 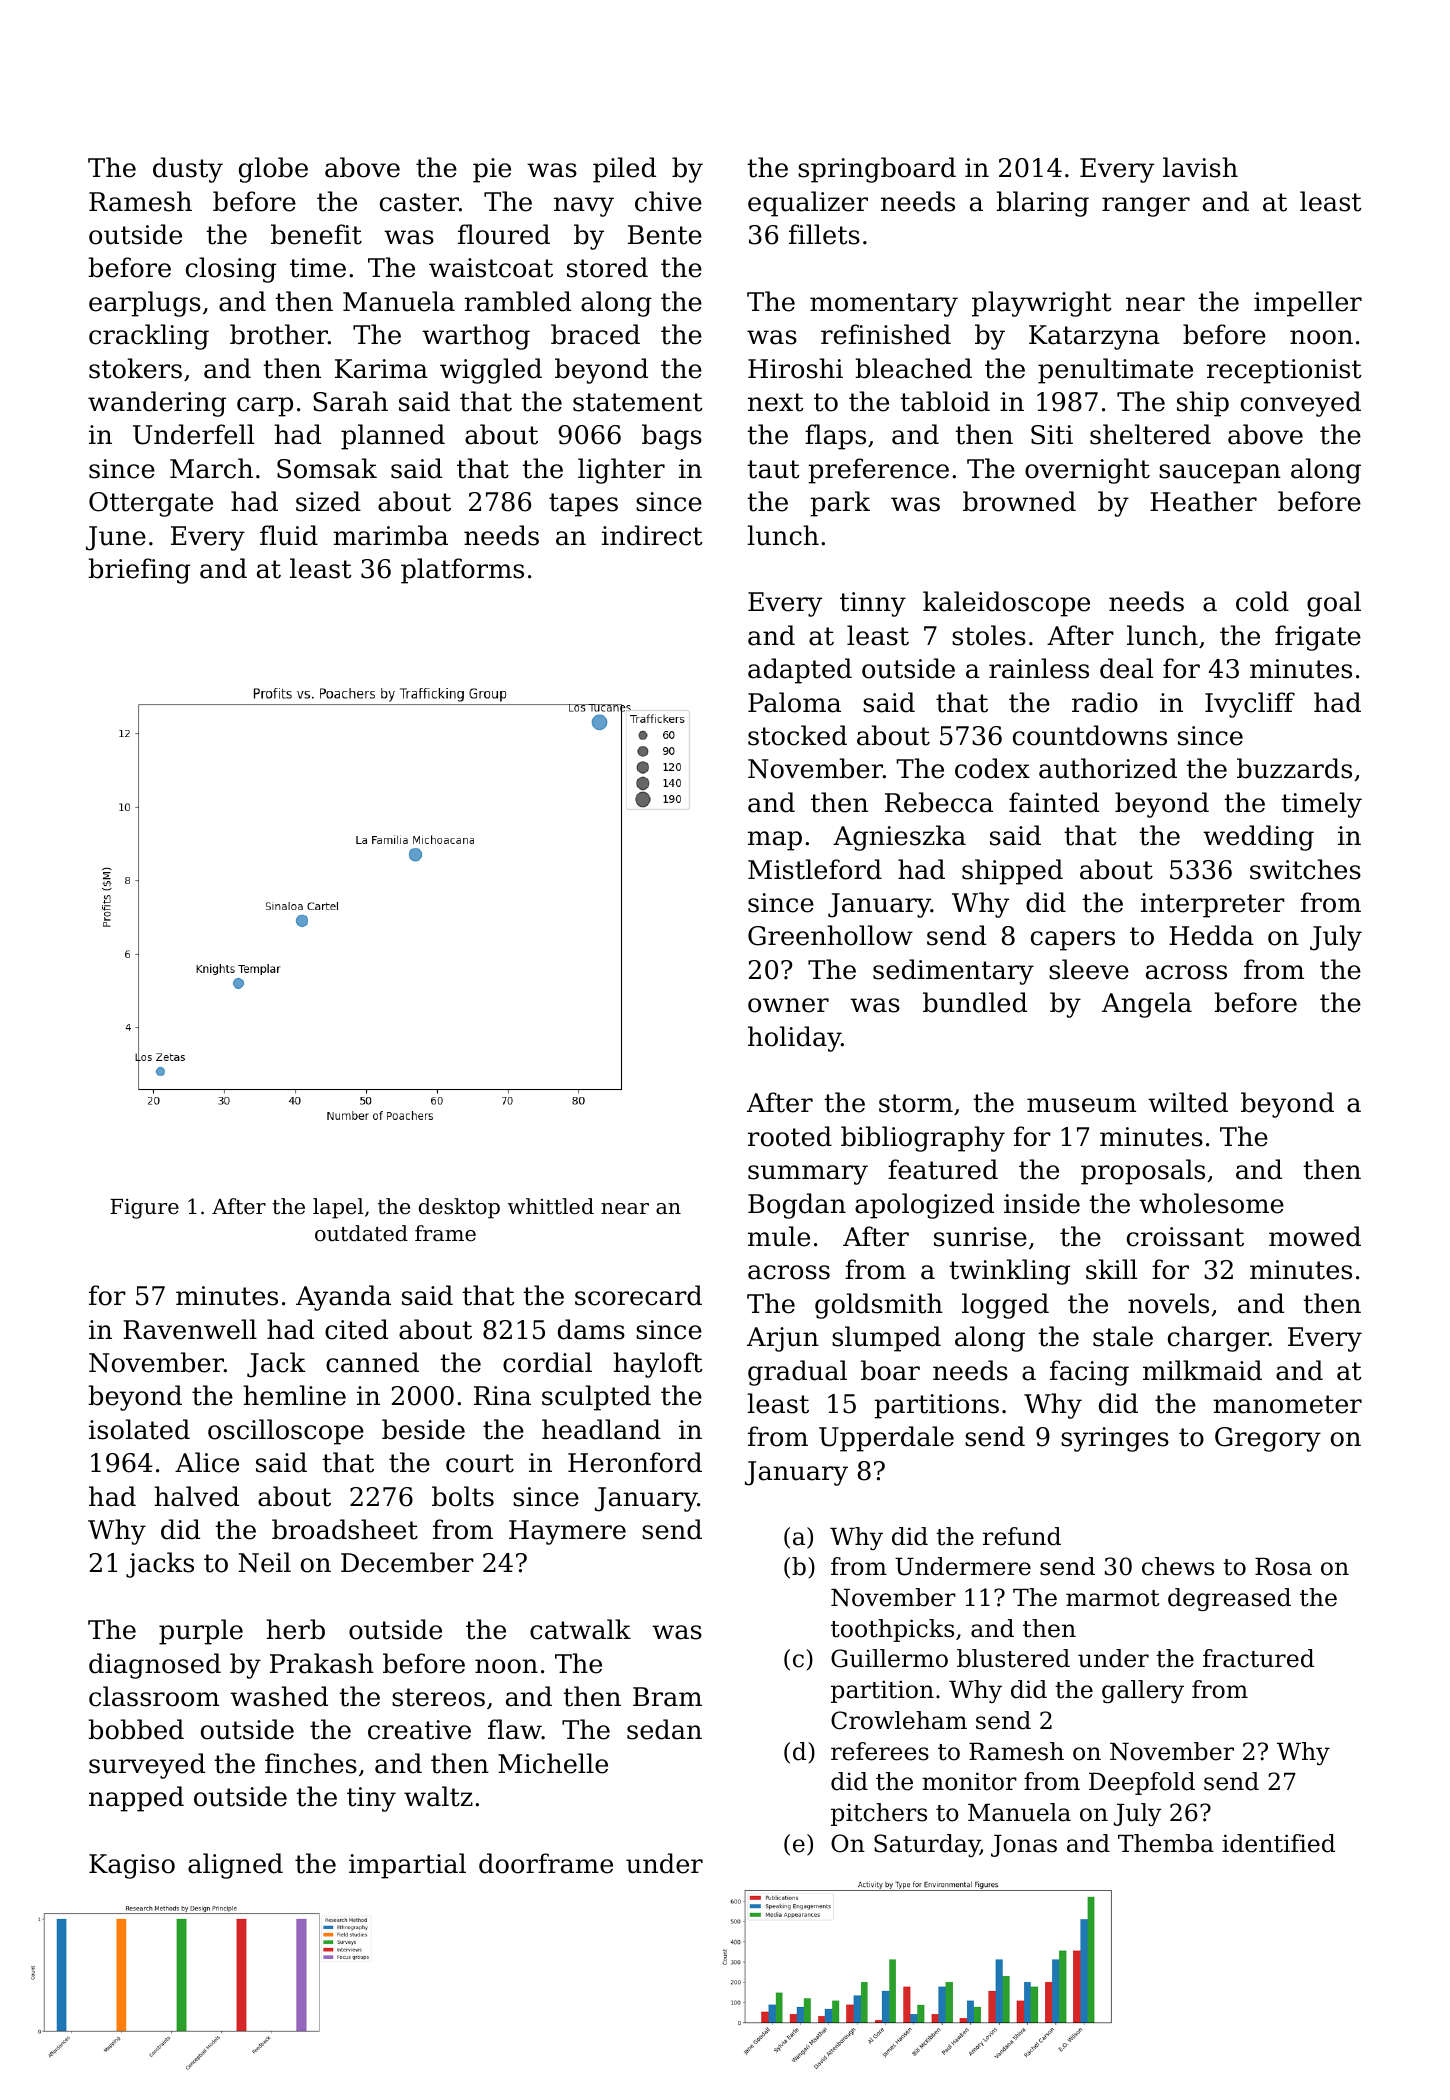 I want to click on Mistleford, so click(x=815, y=869).
